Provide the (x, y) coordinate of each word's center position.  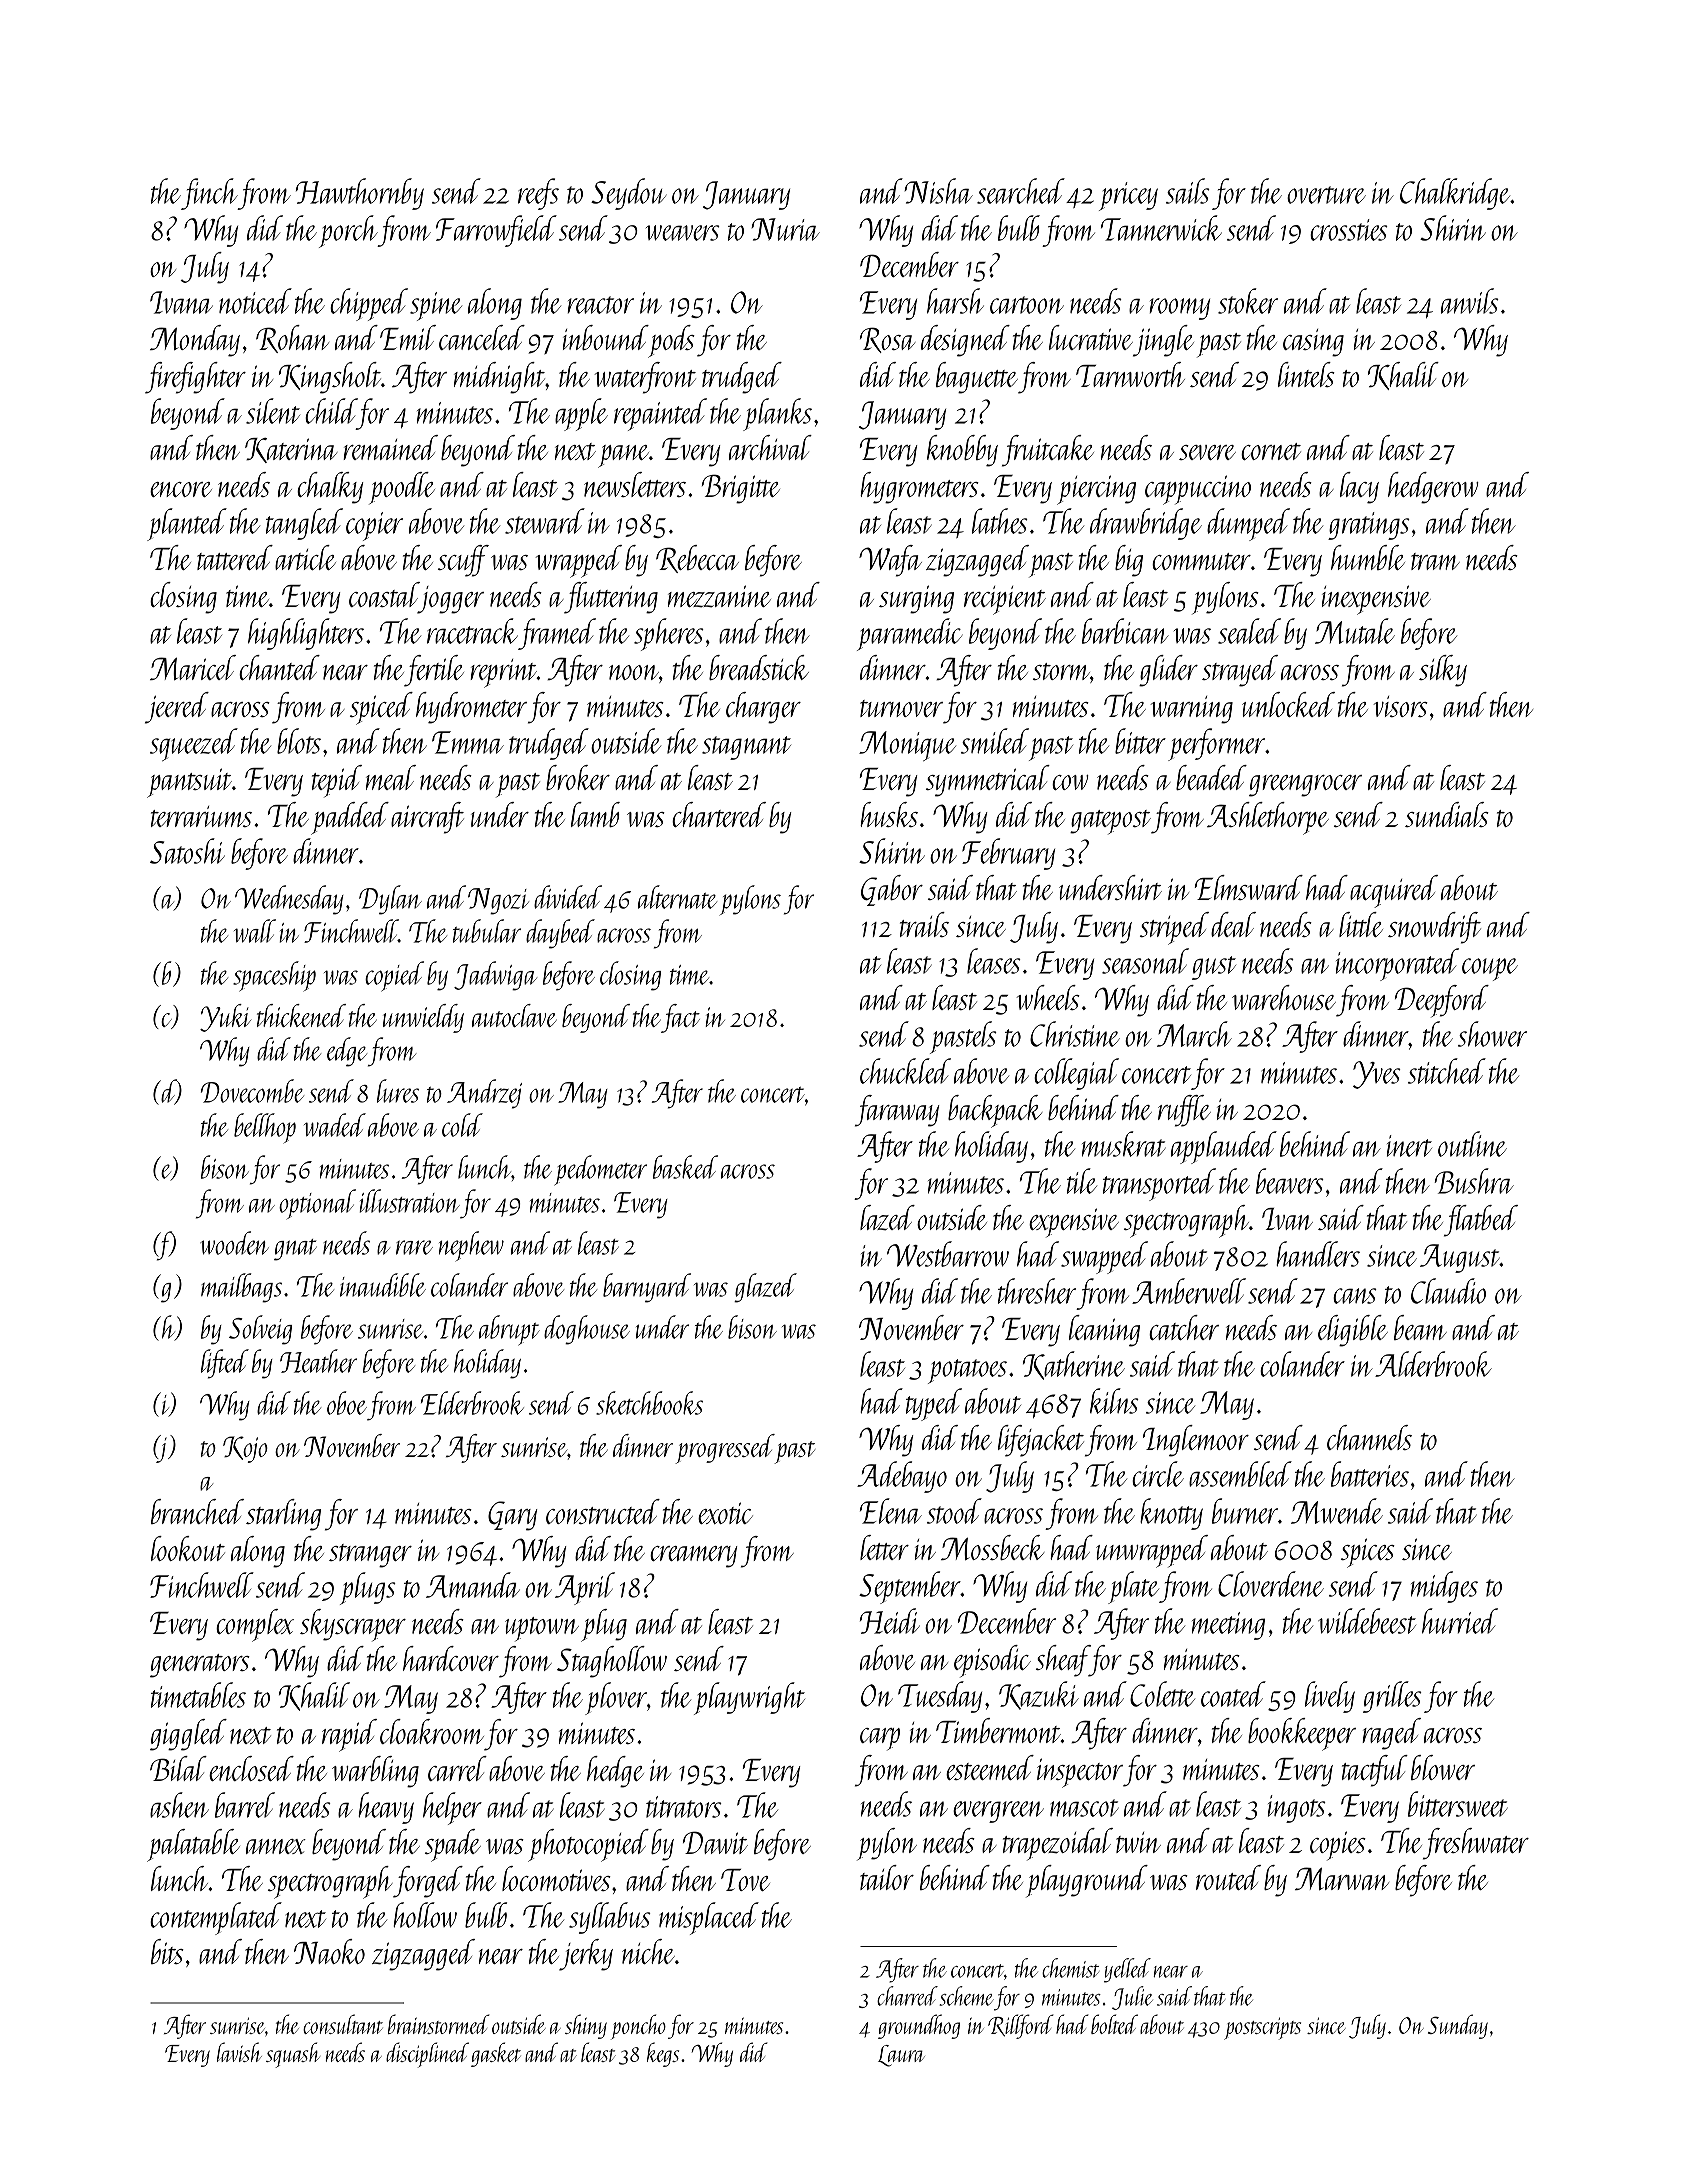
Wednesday (289, 900)
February (1008, 854)
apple (581, 414)
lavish (239, 2052)
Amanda (473, 1585)
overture (1326, 195)
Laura (901, 2056)
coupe (1490, 969)
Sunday (1458, 2026)
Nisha (938, 191)
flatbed (1481, 1221)
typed (934, 1404)
